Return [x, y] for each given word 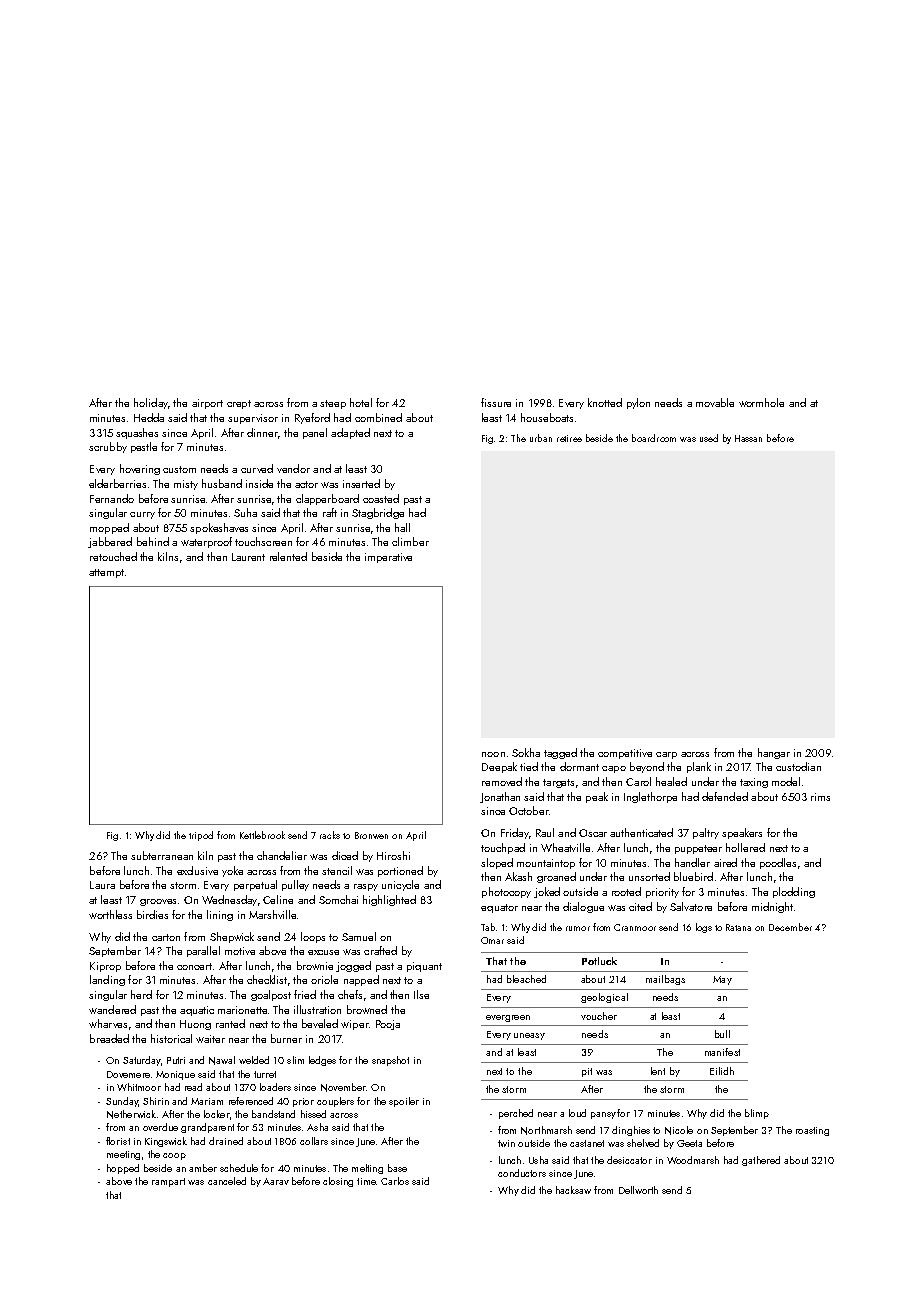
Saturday [141, 1061]
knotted [605, 402]
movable [715, 402]
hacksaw [573, 1190]
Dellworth [638, 1190]
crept [239, 404]
